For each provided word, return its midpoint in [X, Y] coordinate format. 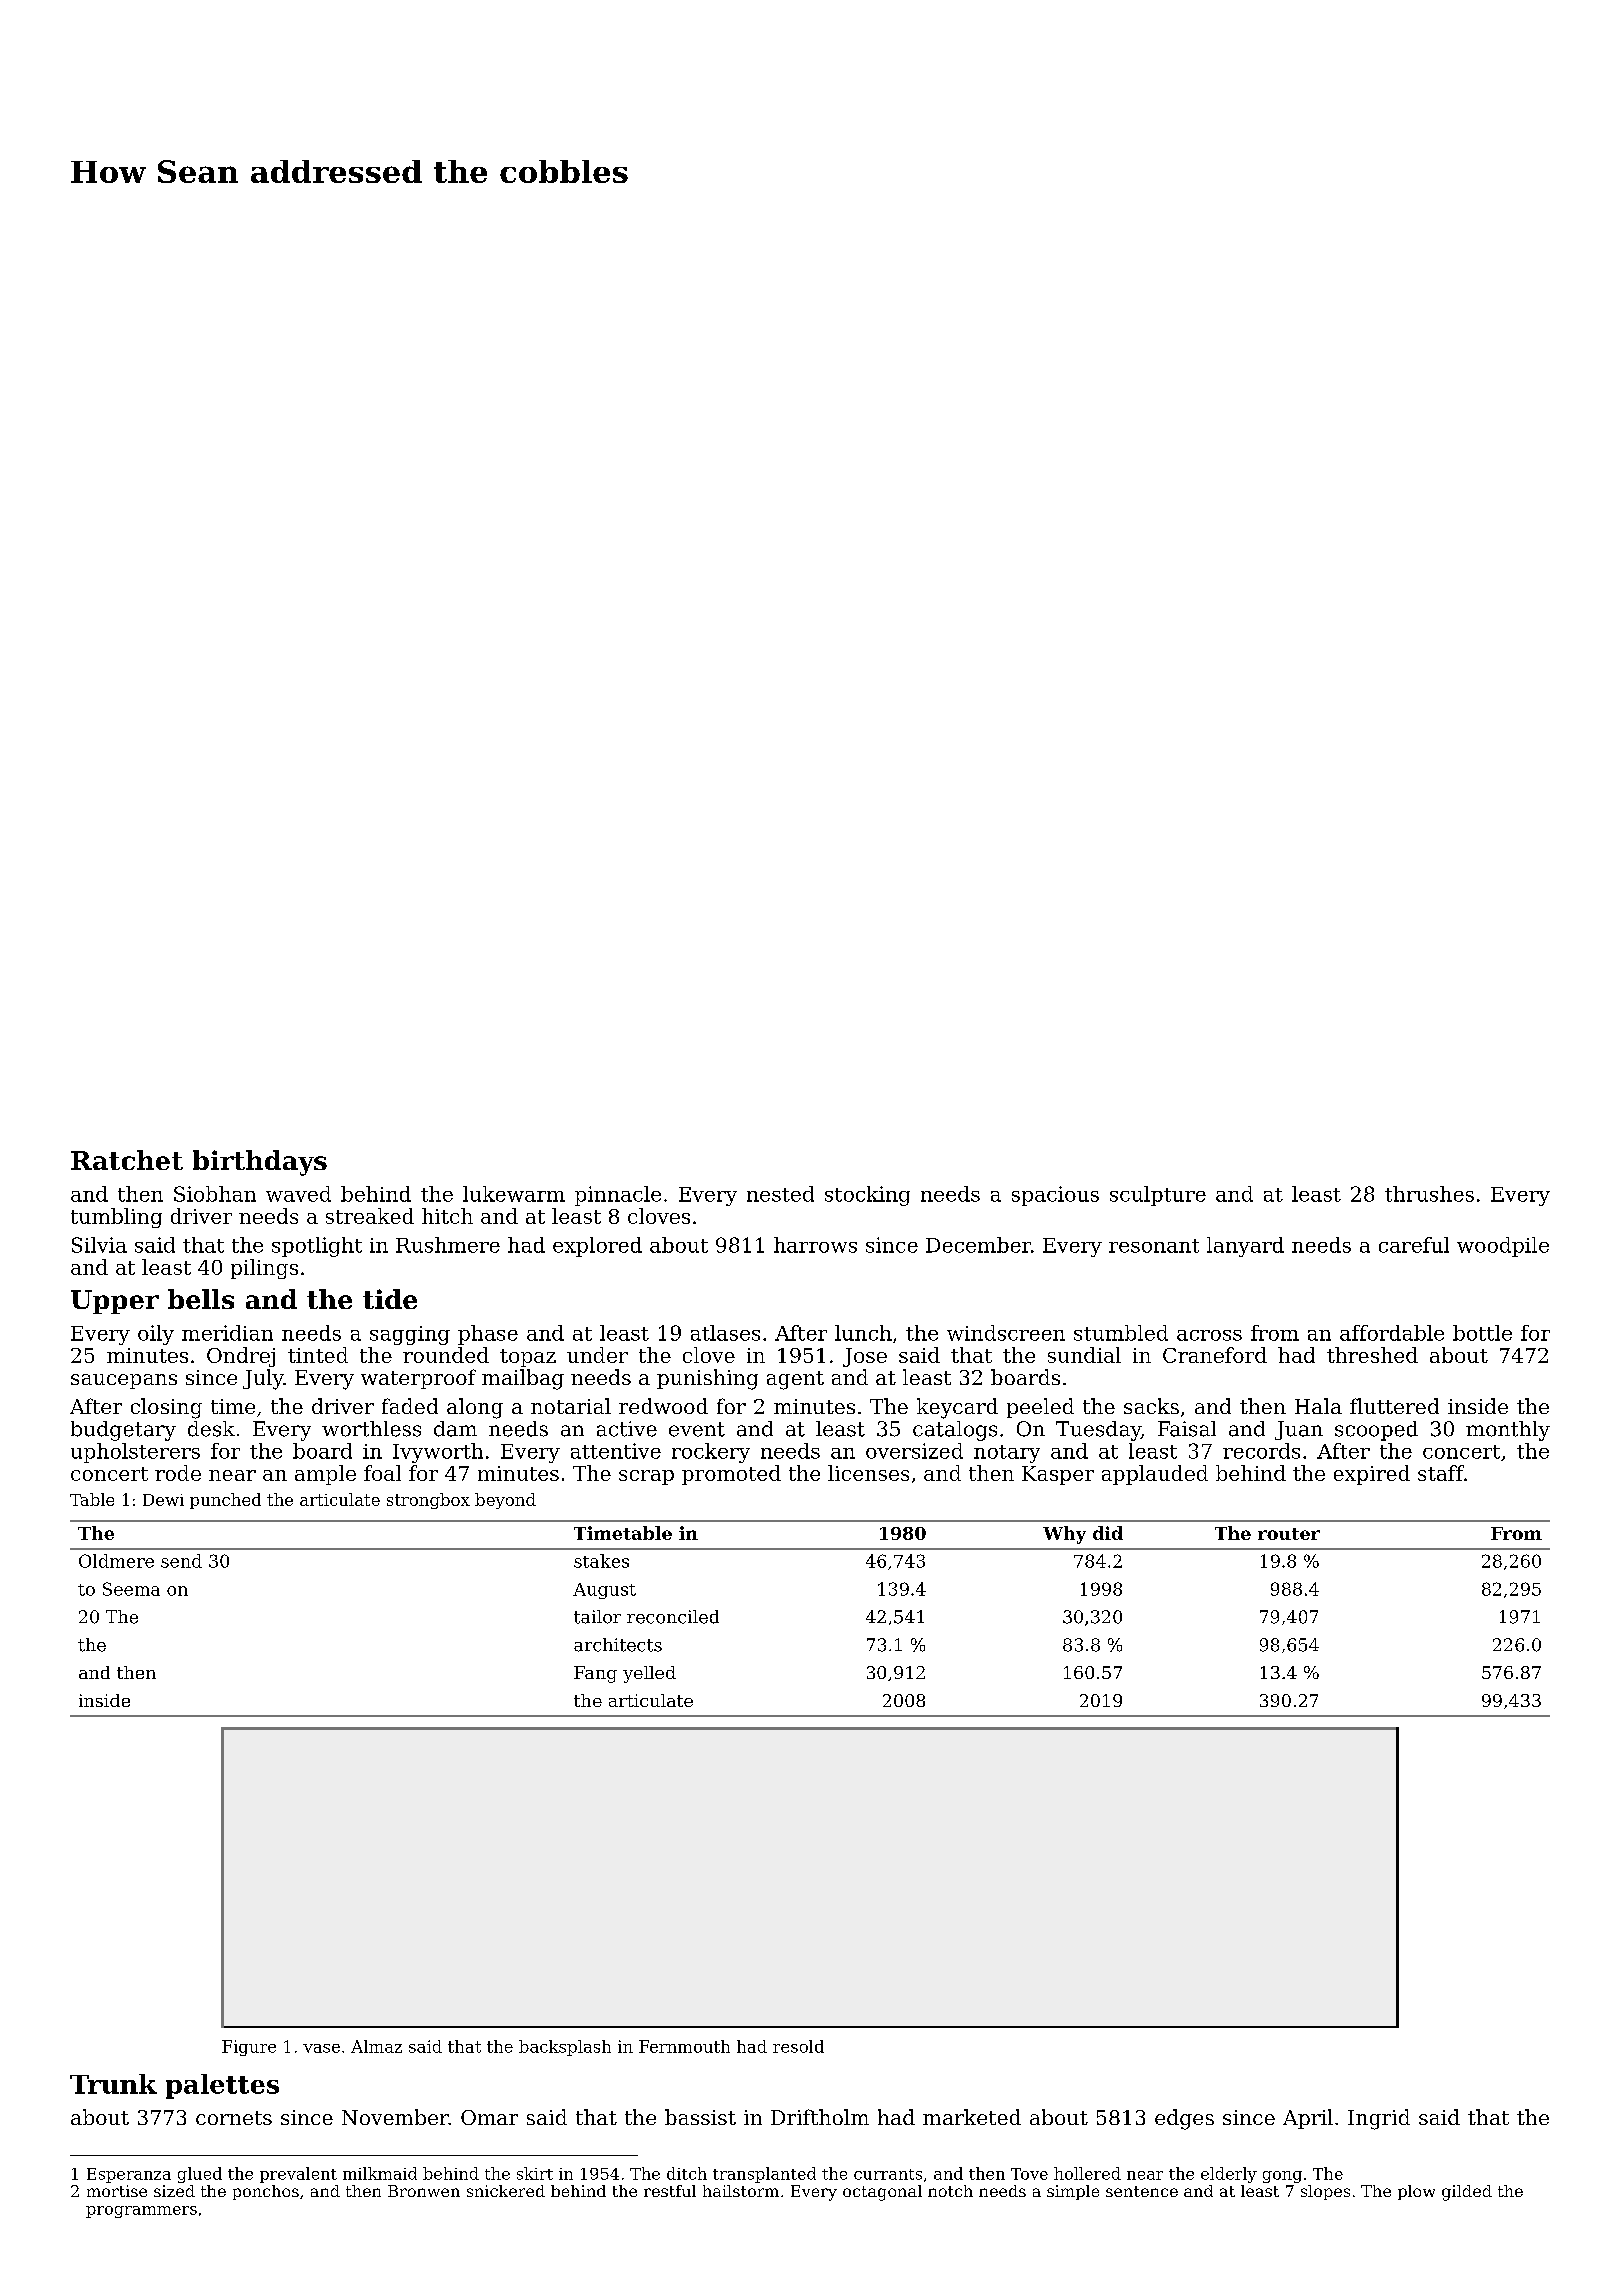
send [181, 1561]
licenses [868, 1473]
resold [798, 2046]
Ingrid [1379, 2119]
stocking [867, 1196]
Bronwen [424, 2191]
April [1308, 2119]
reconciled [673, 1617]
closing [166, 1408]
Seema [131, 1589]
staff [1441, 1473]
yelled [649, 1674]
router [1289, 1534]
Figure [249, 2048]
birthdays [260, 1163]
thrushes [1429, 1194]
